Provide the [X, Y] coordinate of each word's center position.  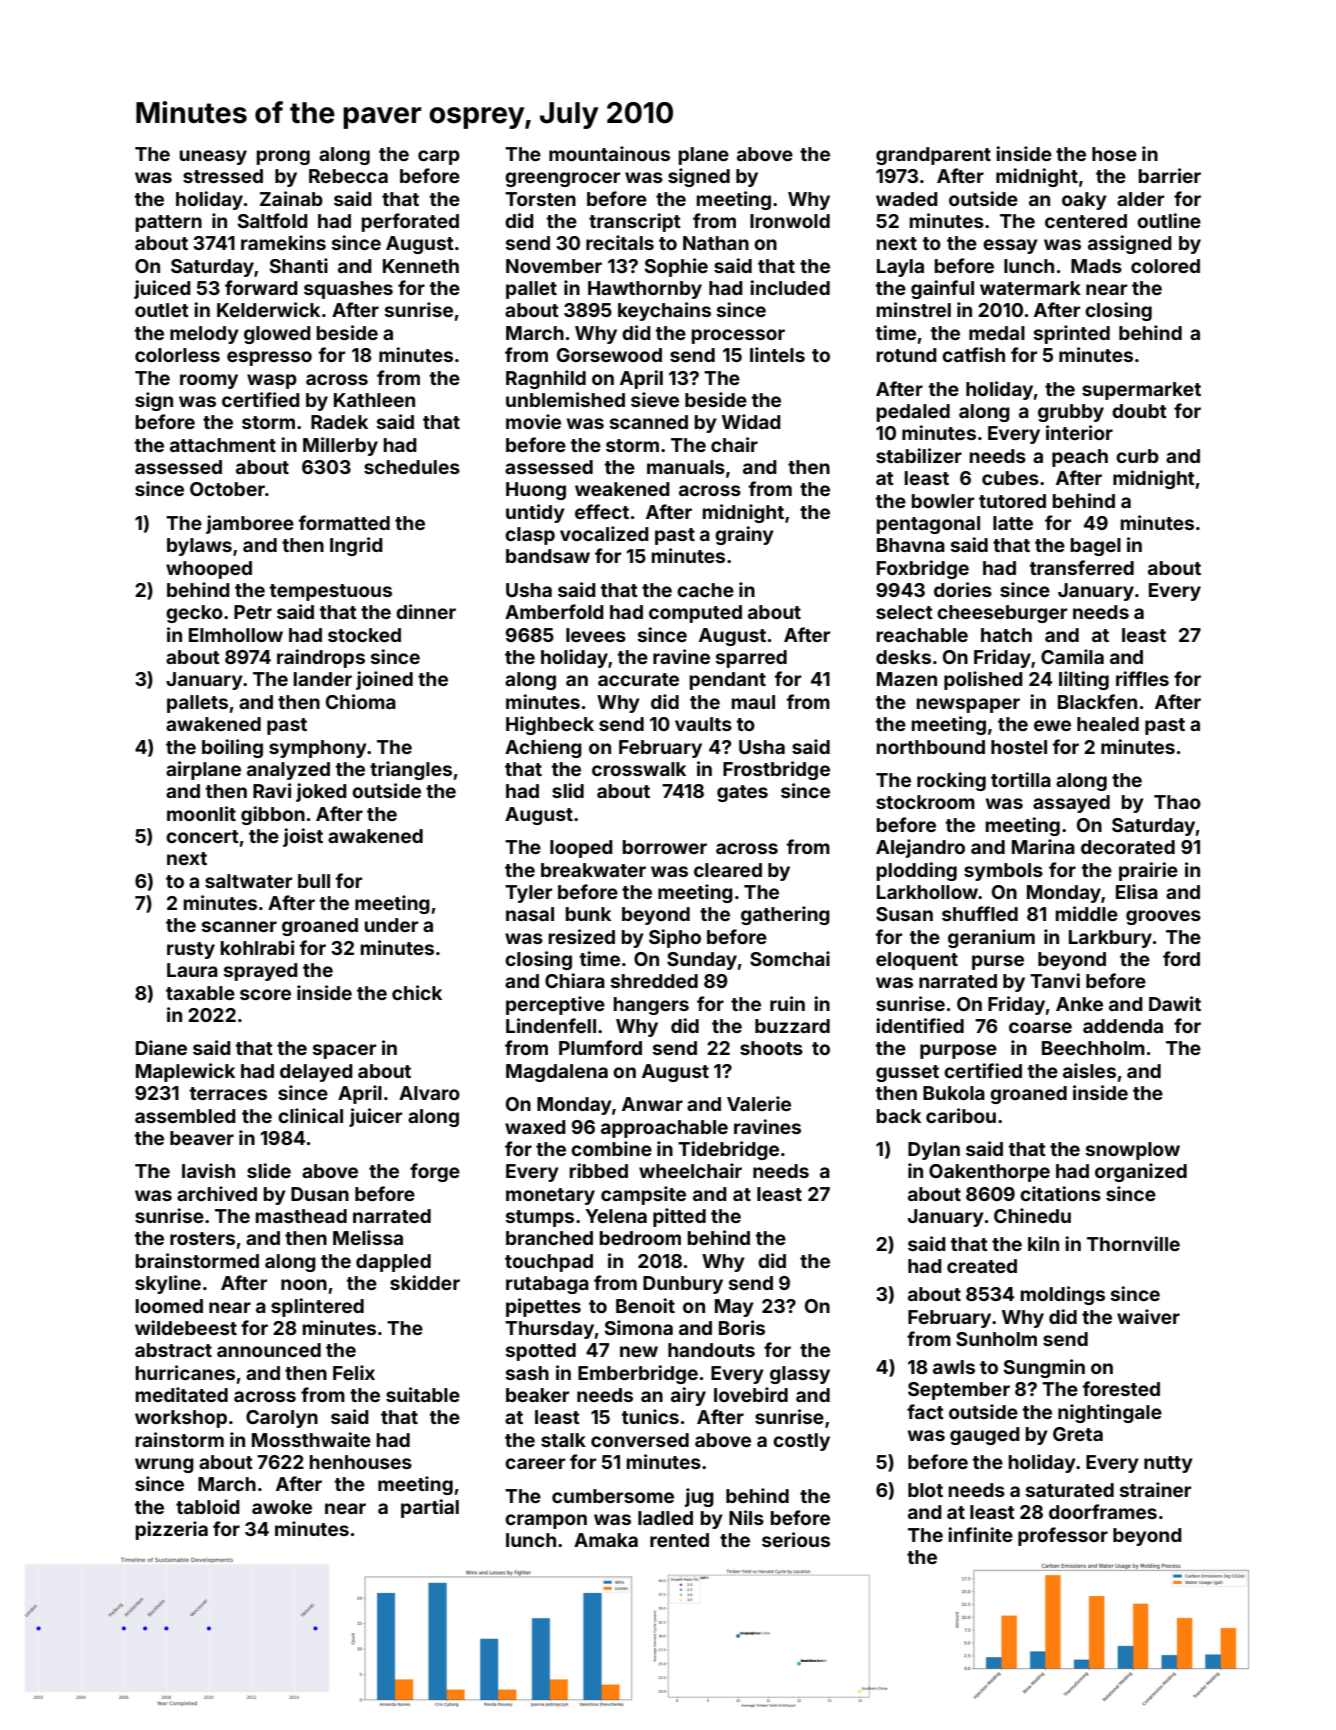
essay [1010, 246]
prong [283, 157]
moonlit [201, 813]
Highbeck [550, 725]
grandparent [933, 156]
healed [1108, 724]
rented [679, 1540]
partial [430, 1508]
